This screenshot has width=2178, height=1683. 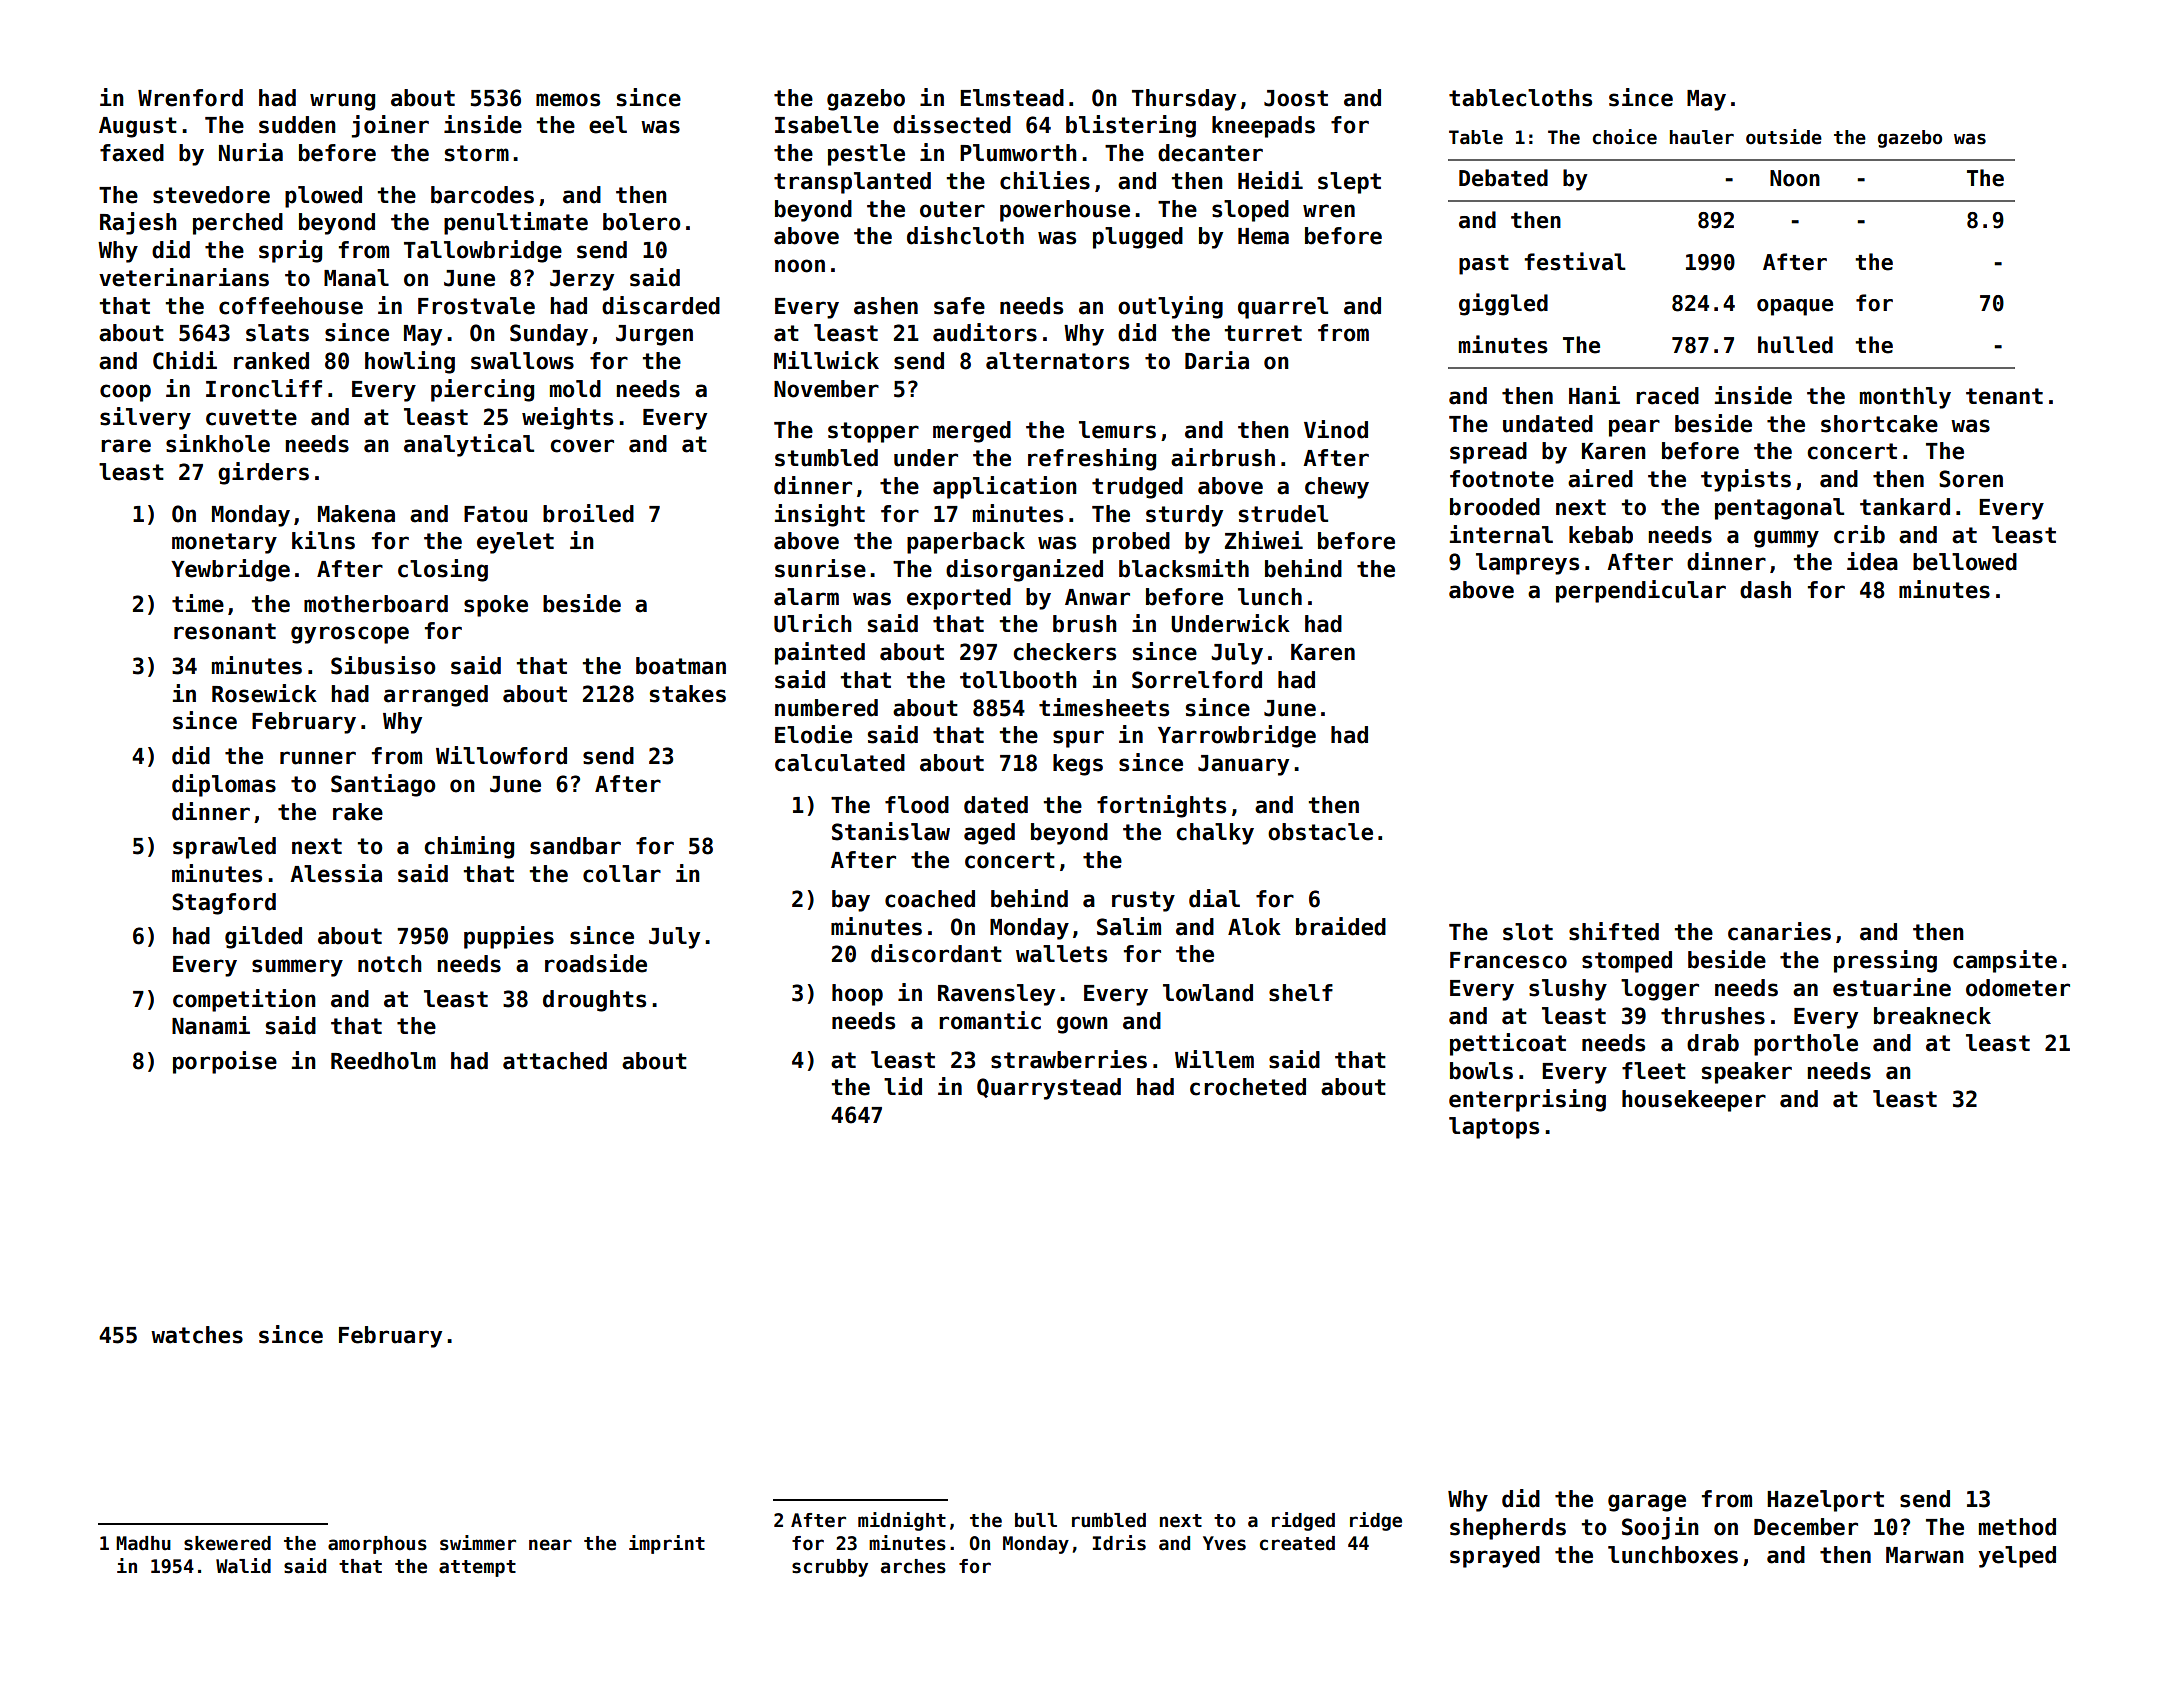 I want to click on numbered, so click(x=826, y=708).
